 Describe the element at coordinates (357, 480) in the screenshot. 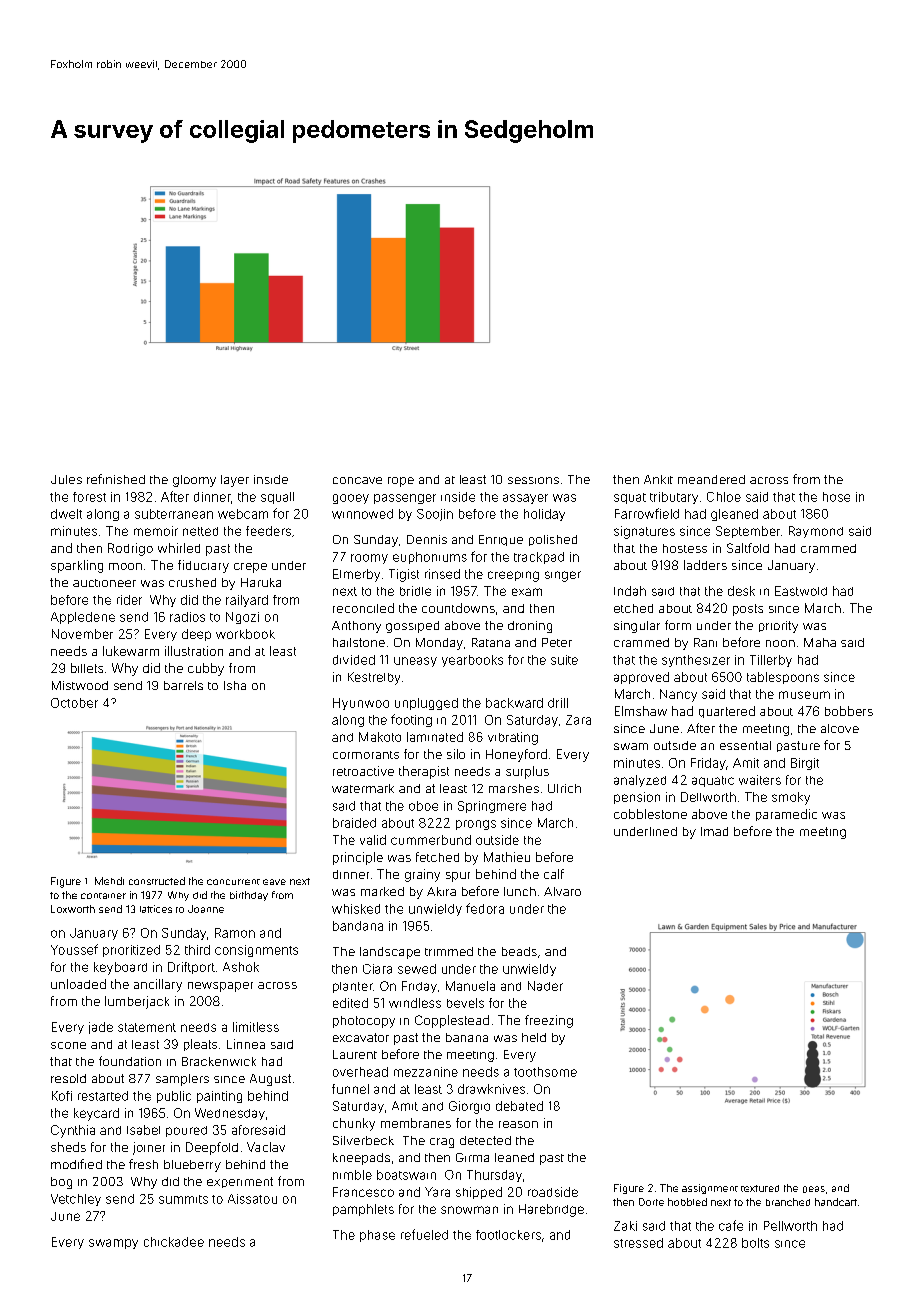

I see `concave` at that location.
